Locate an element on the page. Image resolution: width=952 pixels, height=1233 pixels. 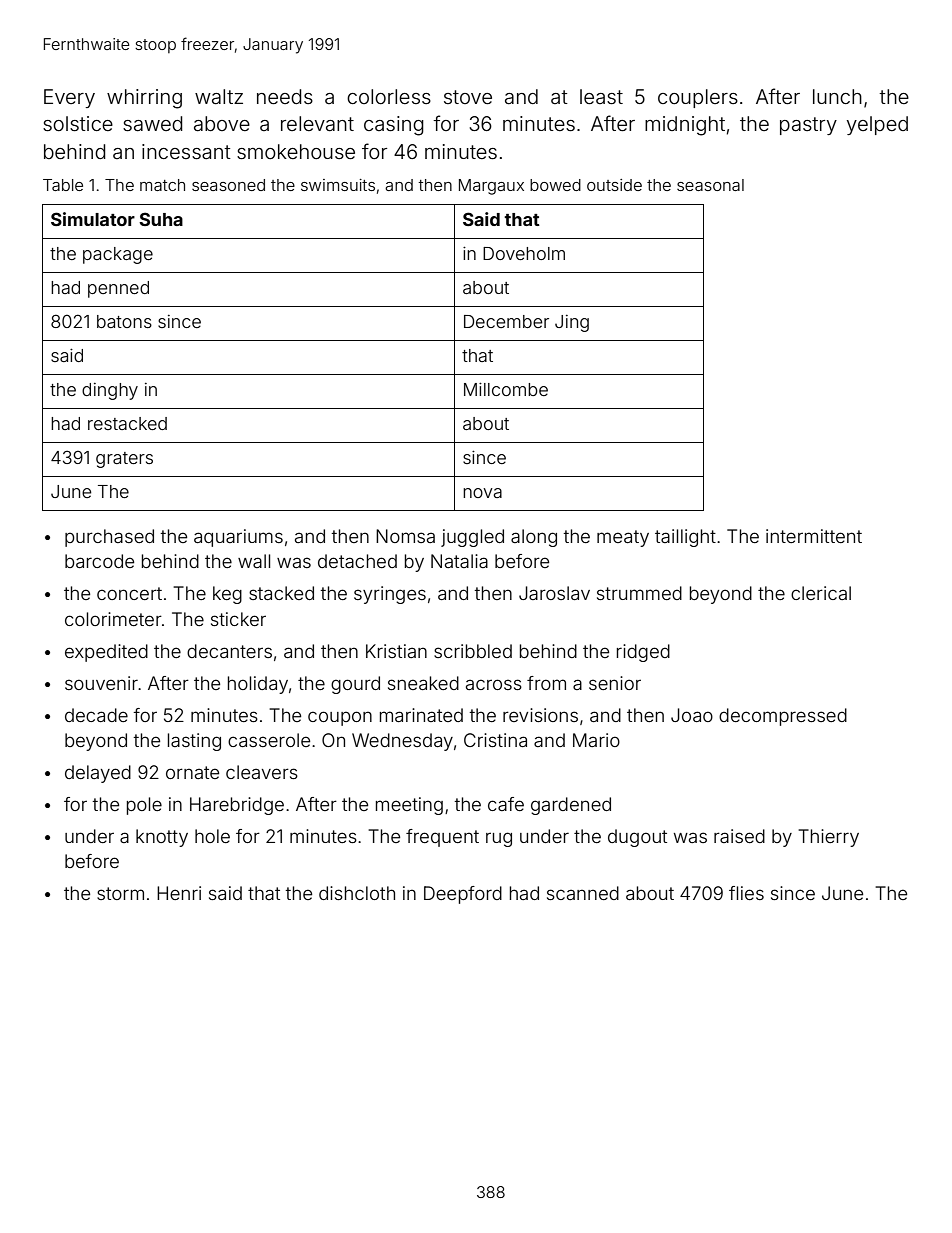
holiday is located at coordinates (258, 685).
